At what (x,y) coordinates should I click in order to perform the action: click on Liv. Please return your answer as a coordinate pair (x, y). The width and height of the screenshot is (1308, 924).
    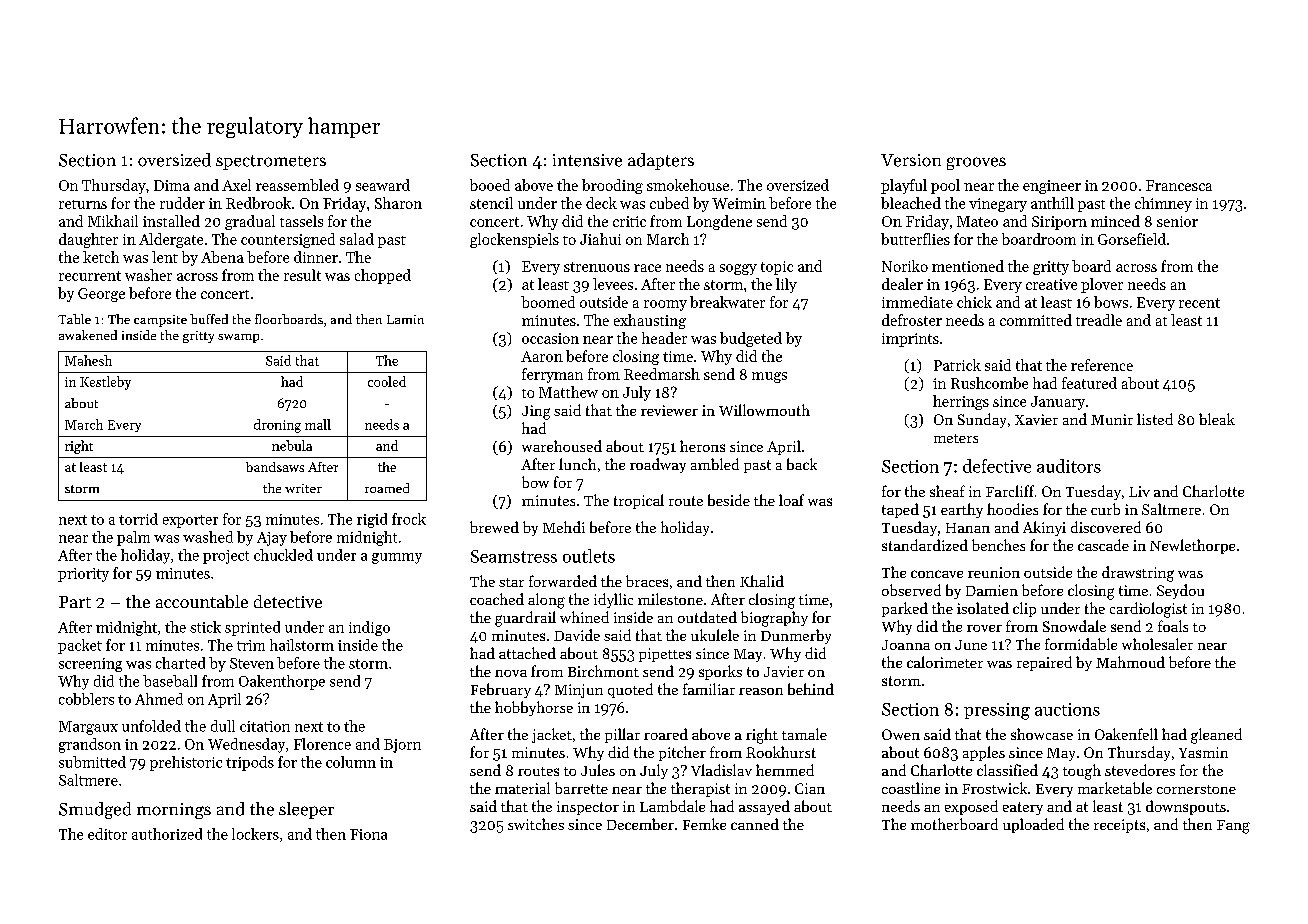
    Looking at the image, I should click on (1139, 491).
